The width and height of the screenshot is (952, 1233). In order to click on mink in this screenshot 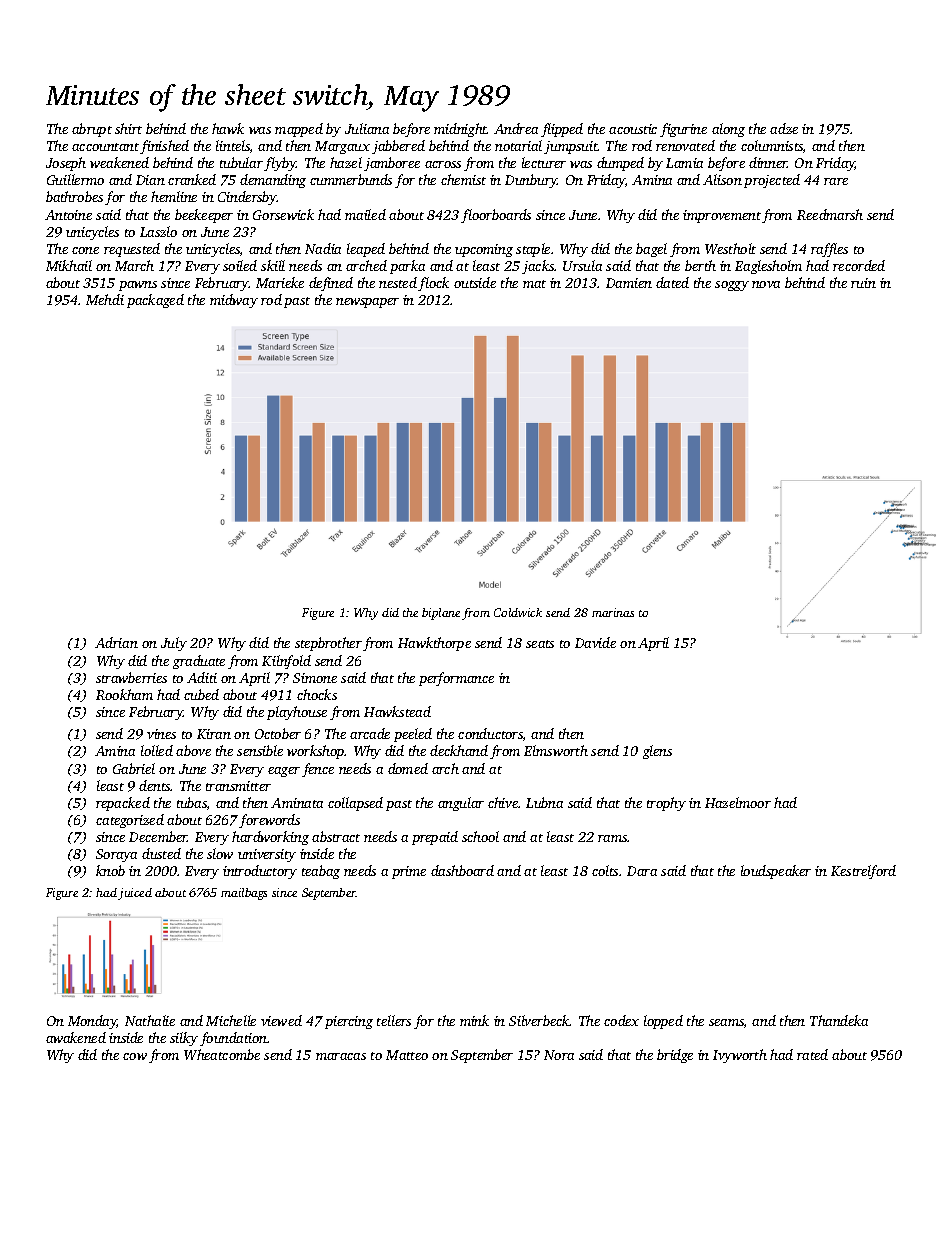, I will do `click(474, 1020)`.
